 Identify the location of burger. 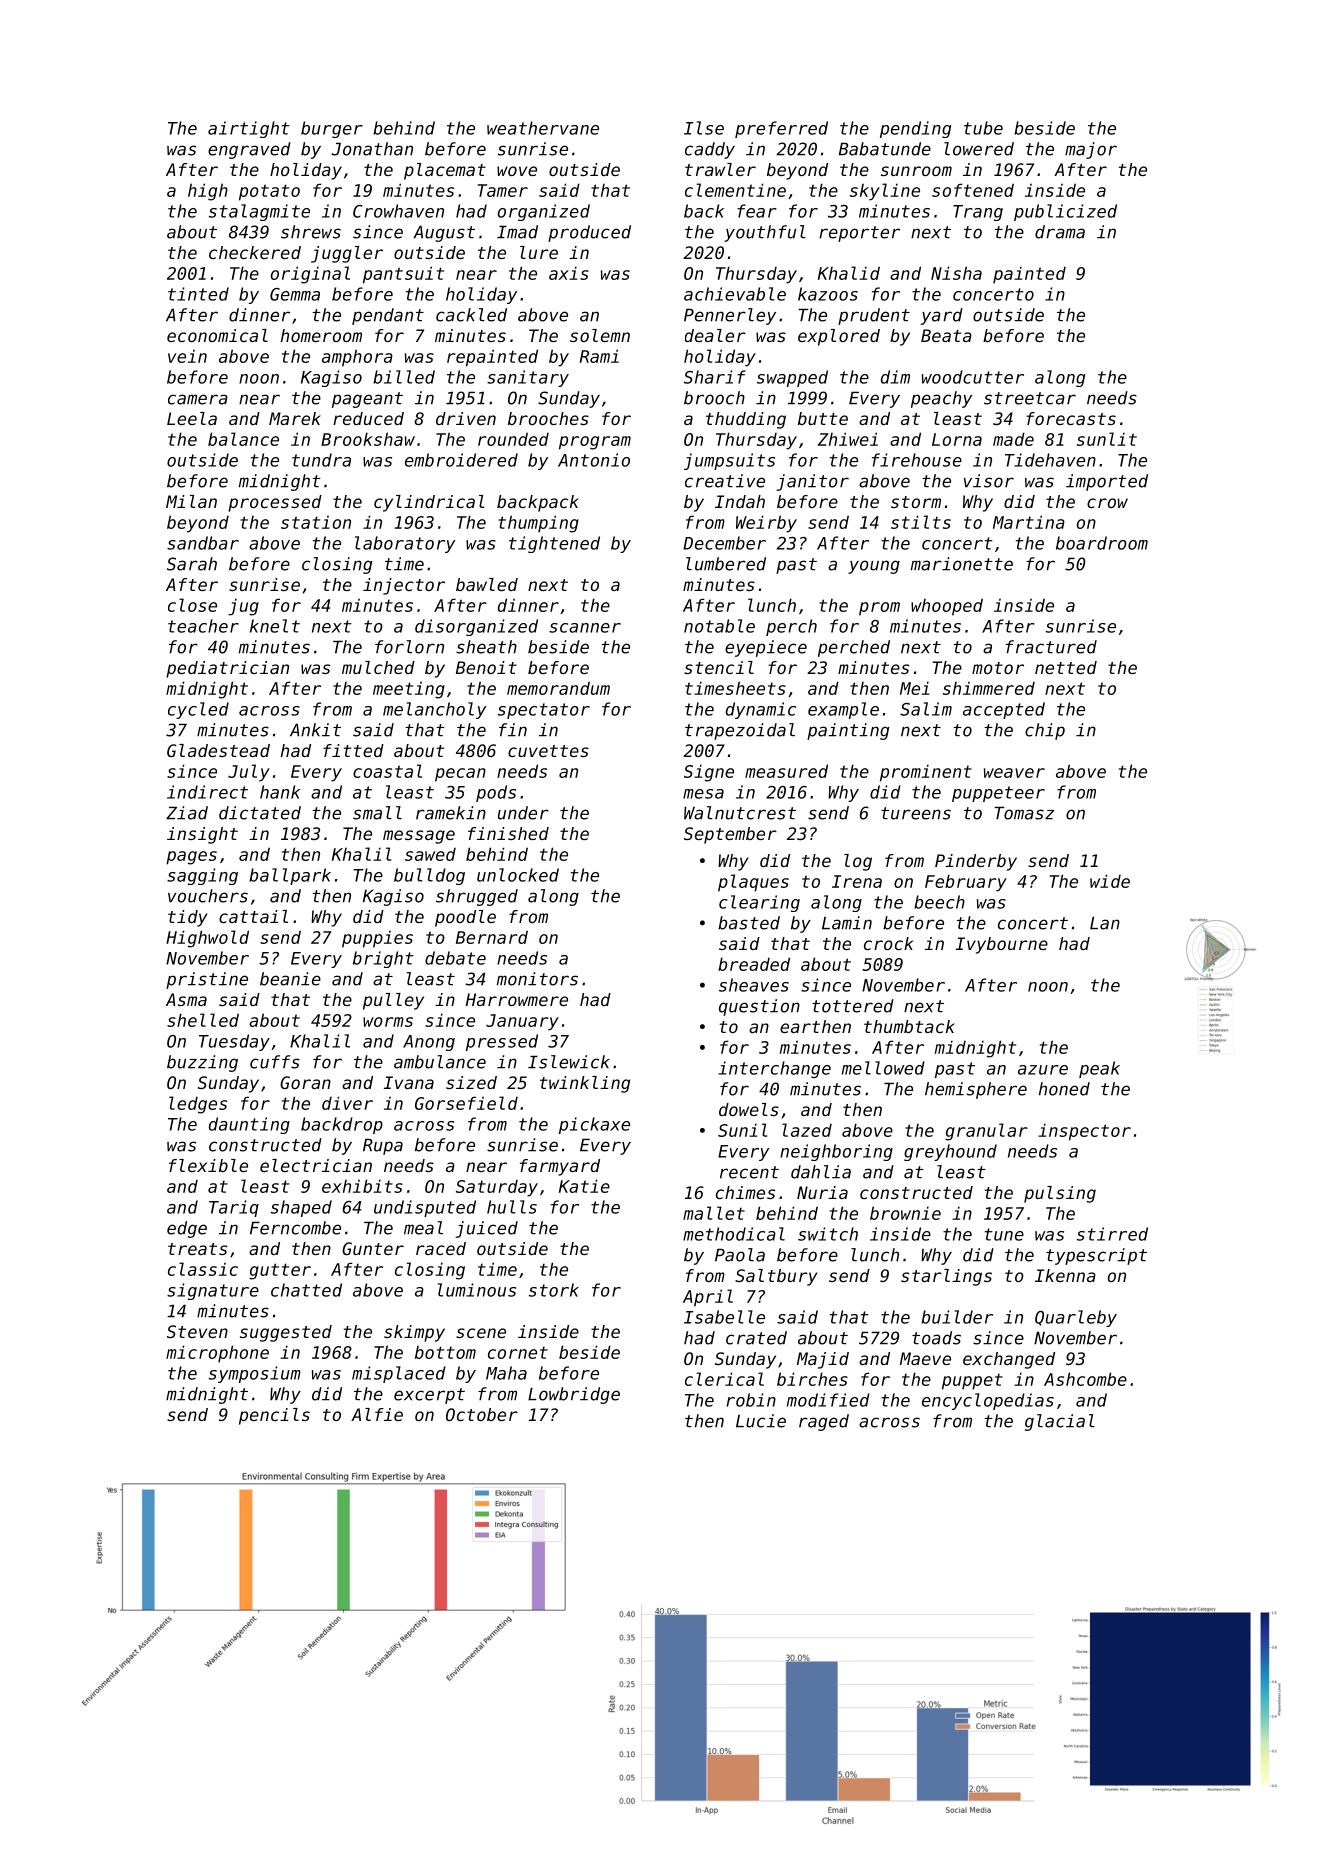
(332, 129).
